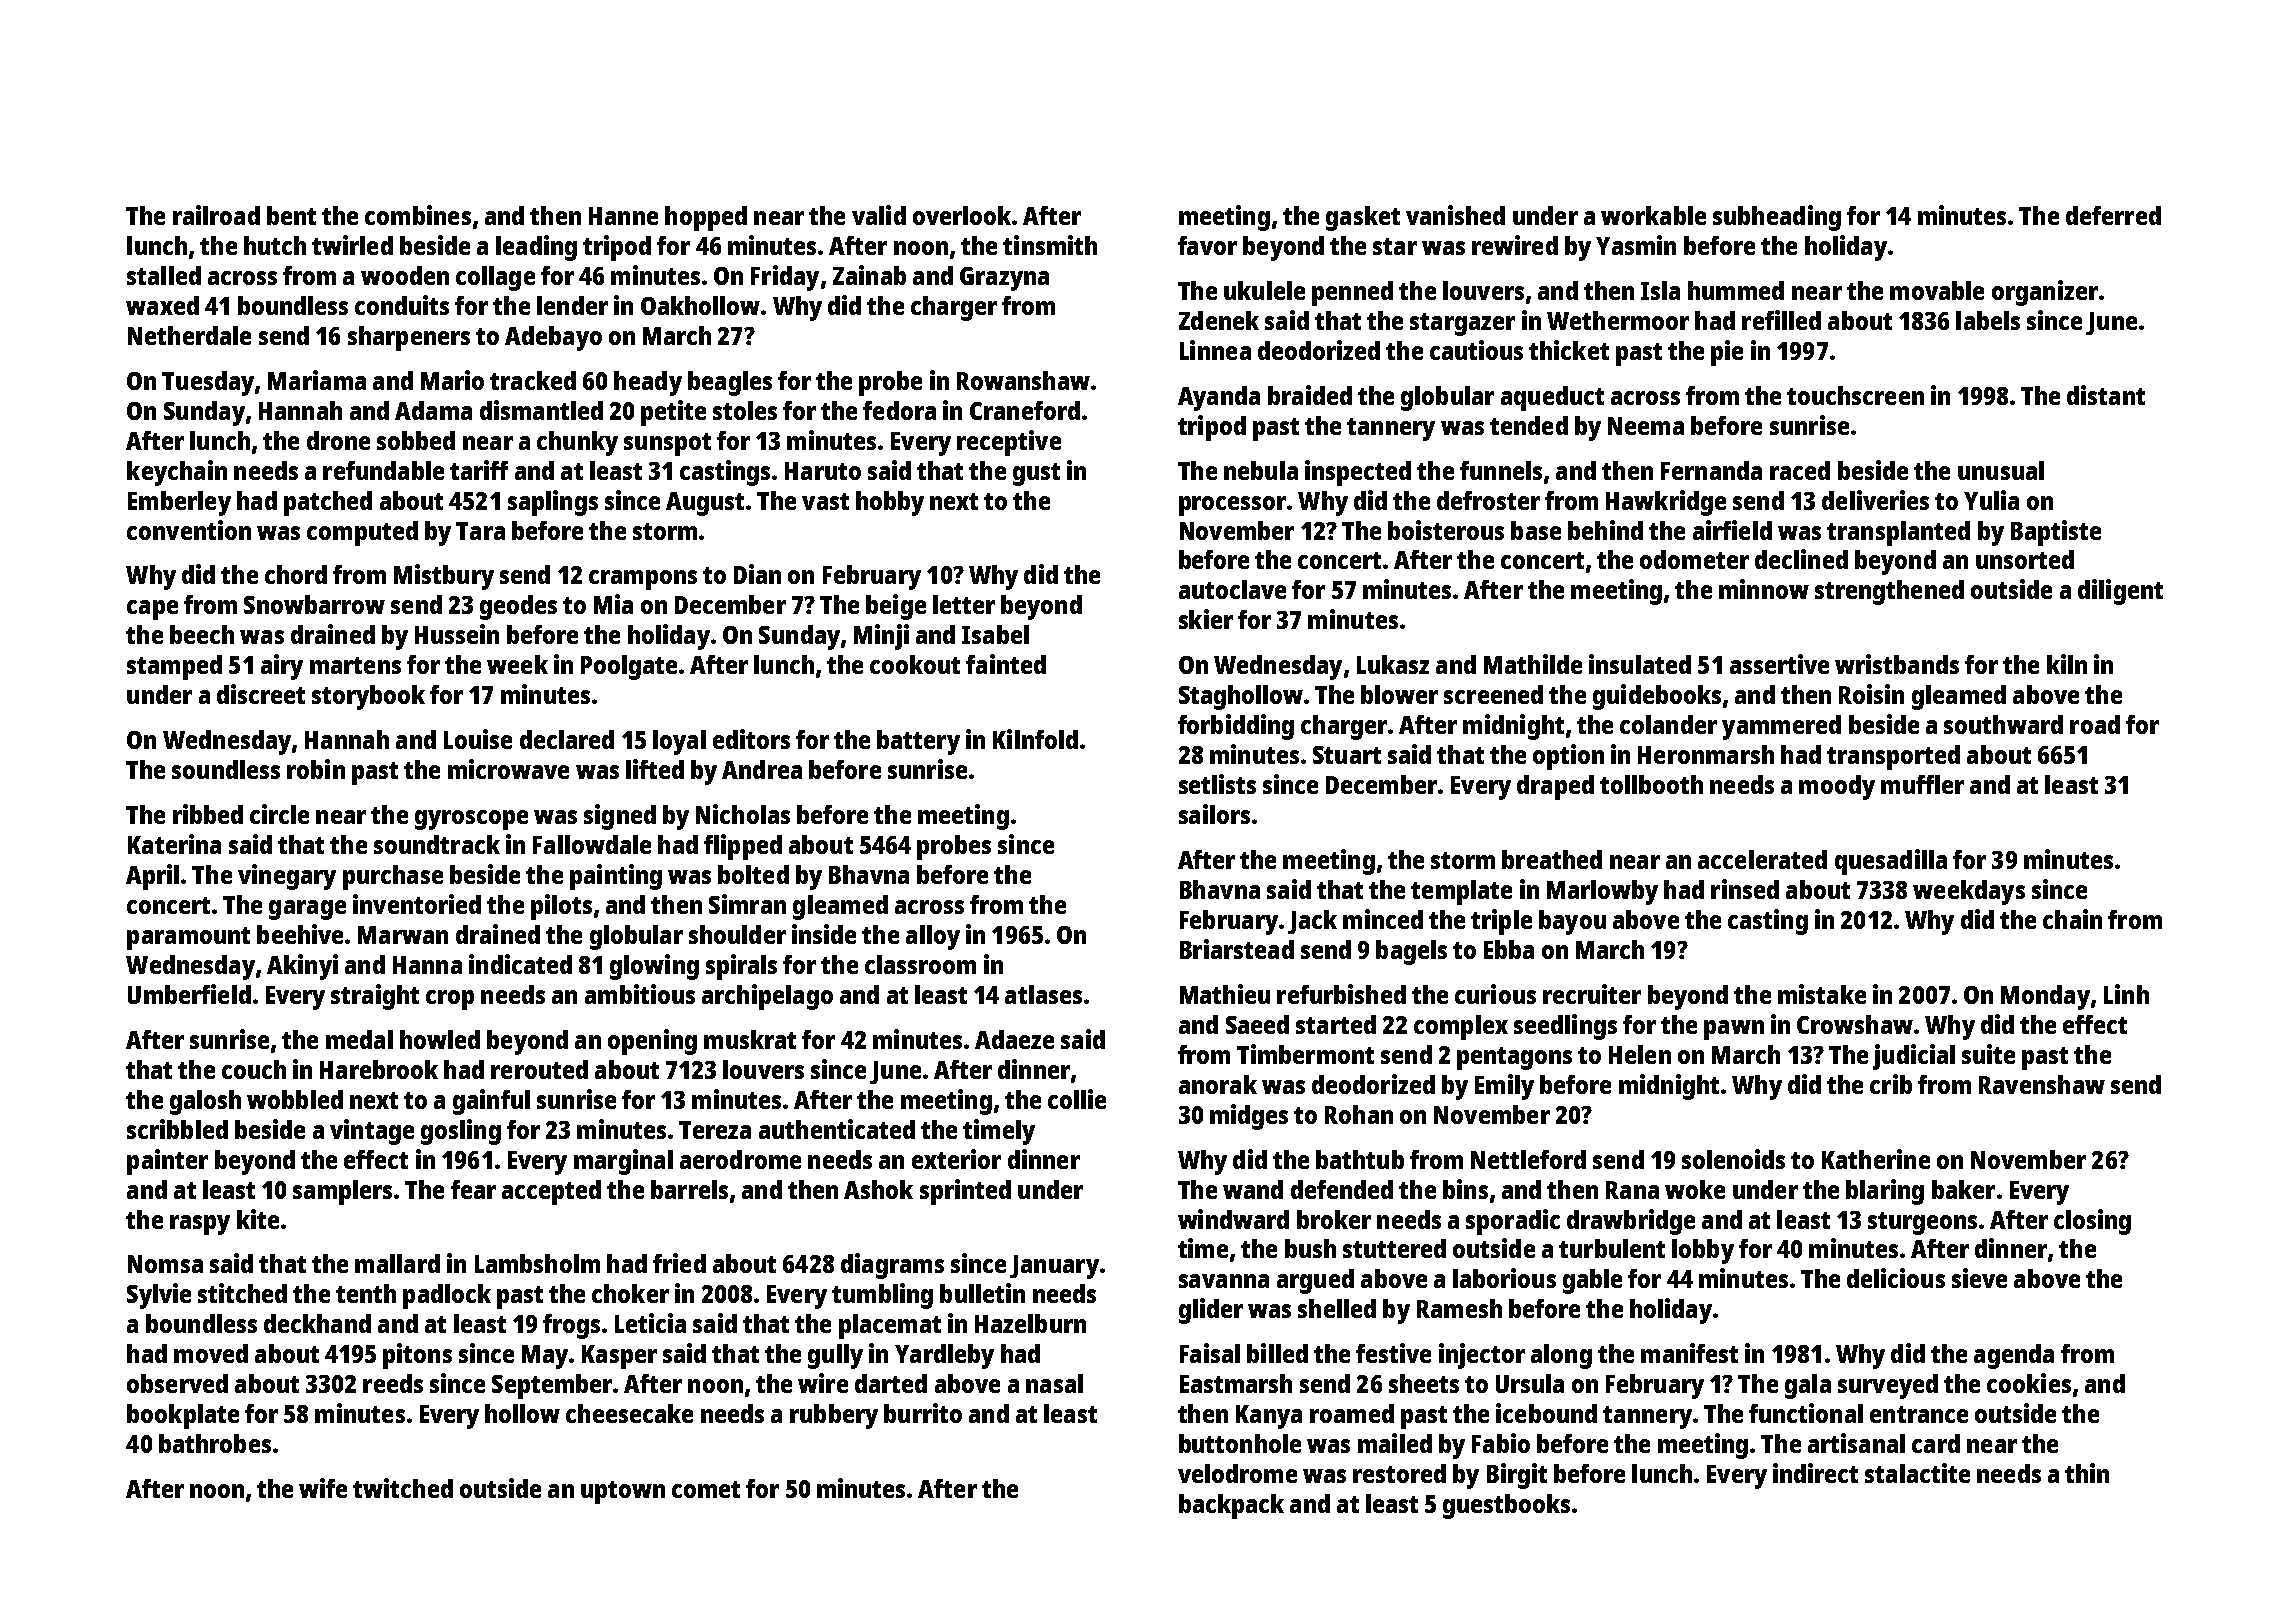  What do you see at coordinates (1506, 1506) in the page?
I see `guestbooks` at bounding box center [1506, 1506].
